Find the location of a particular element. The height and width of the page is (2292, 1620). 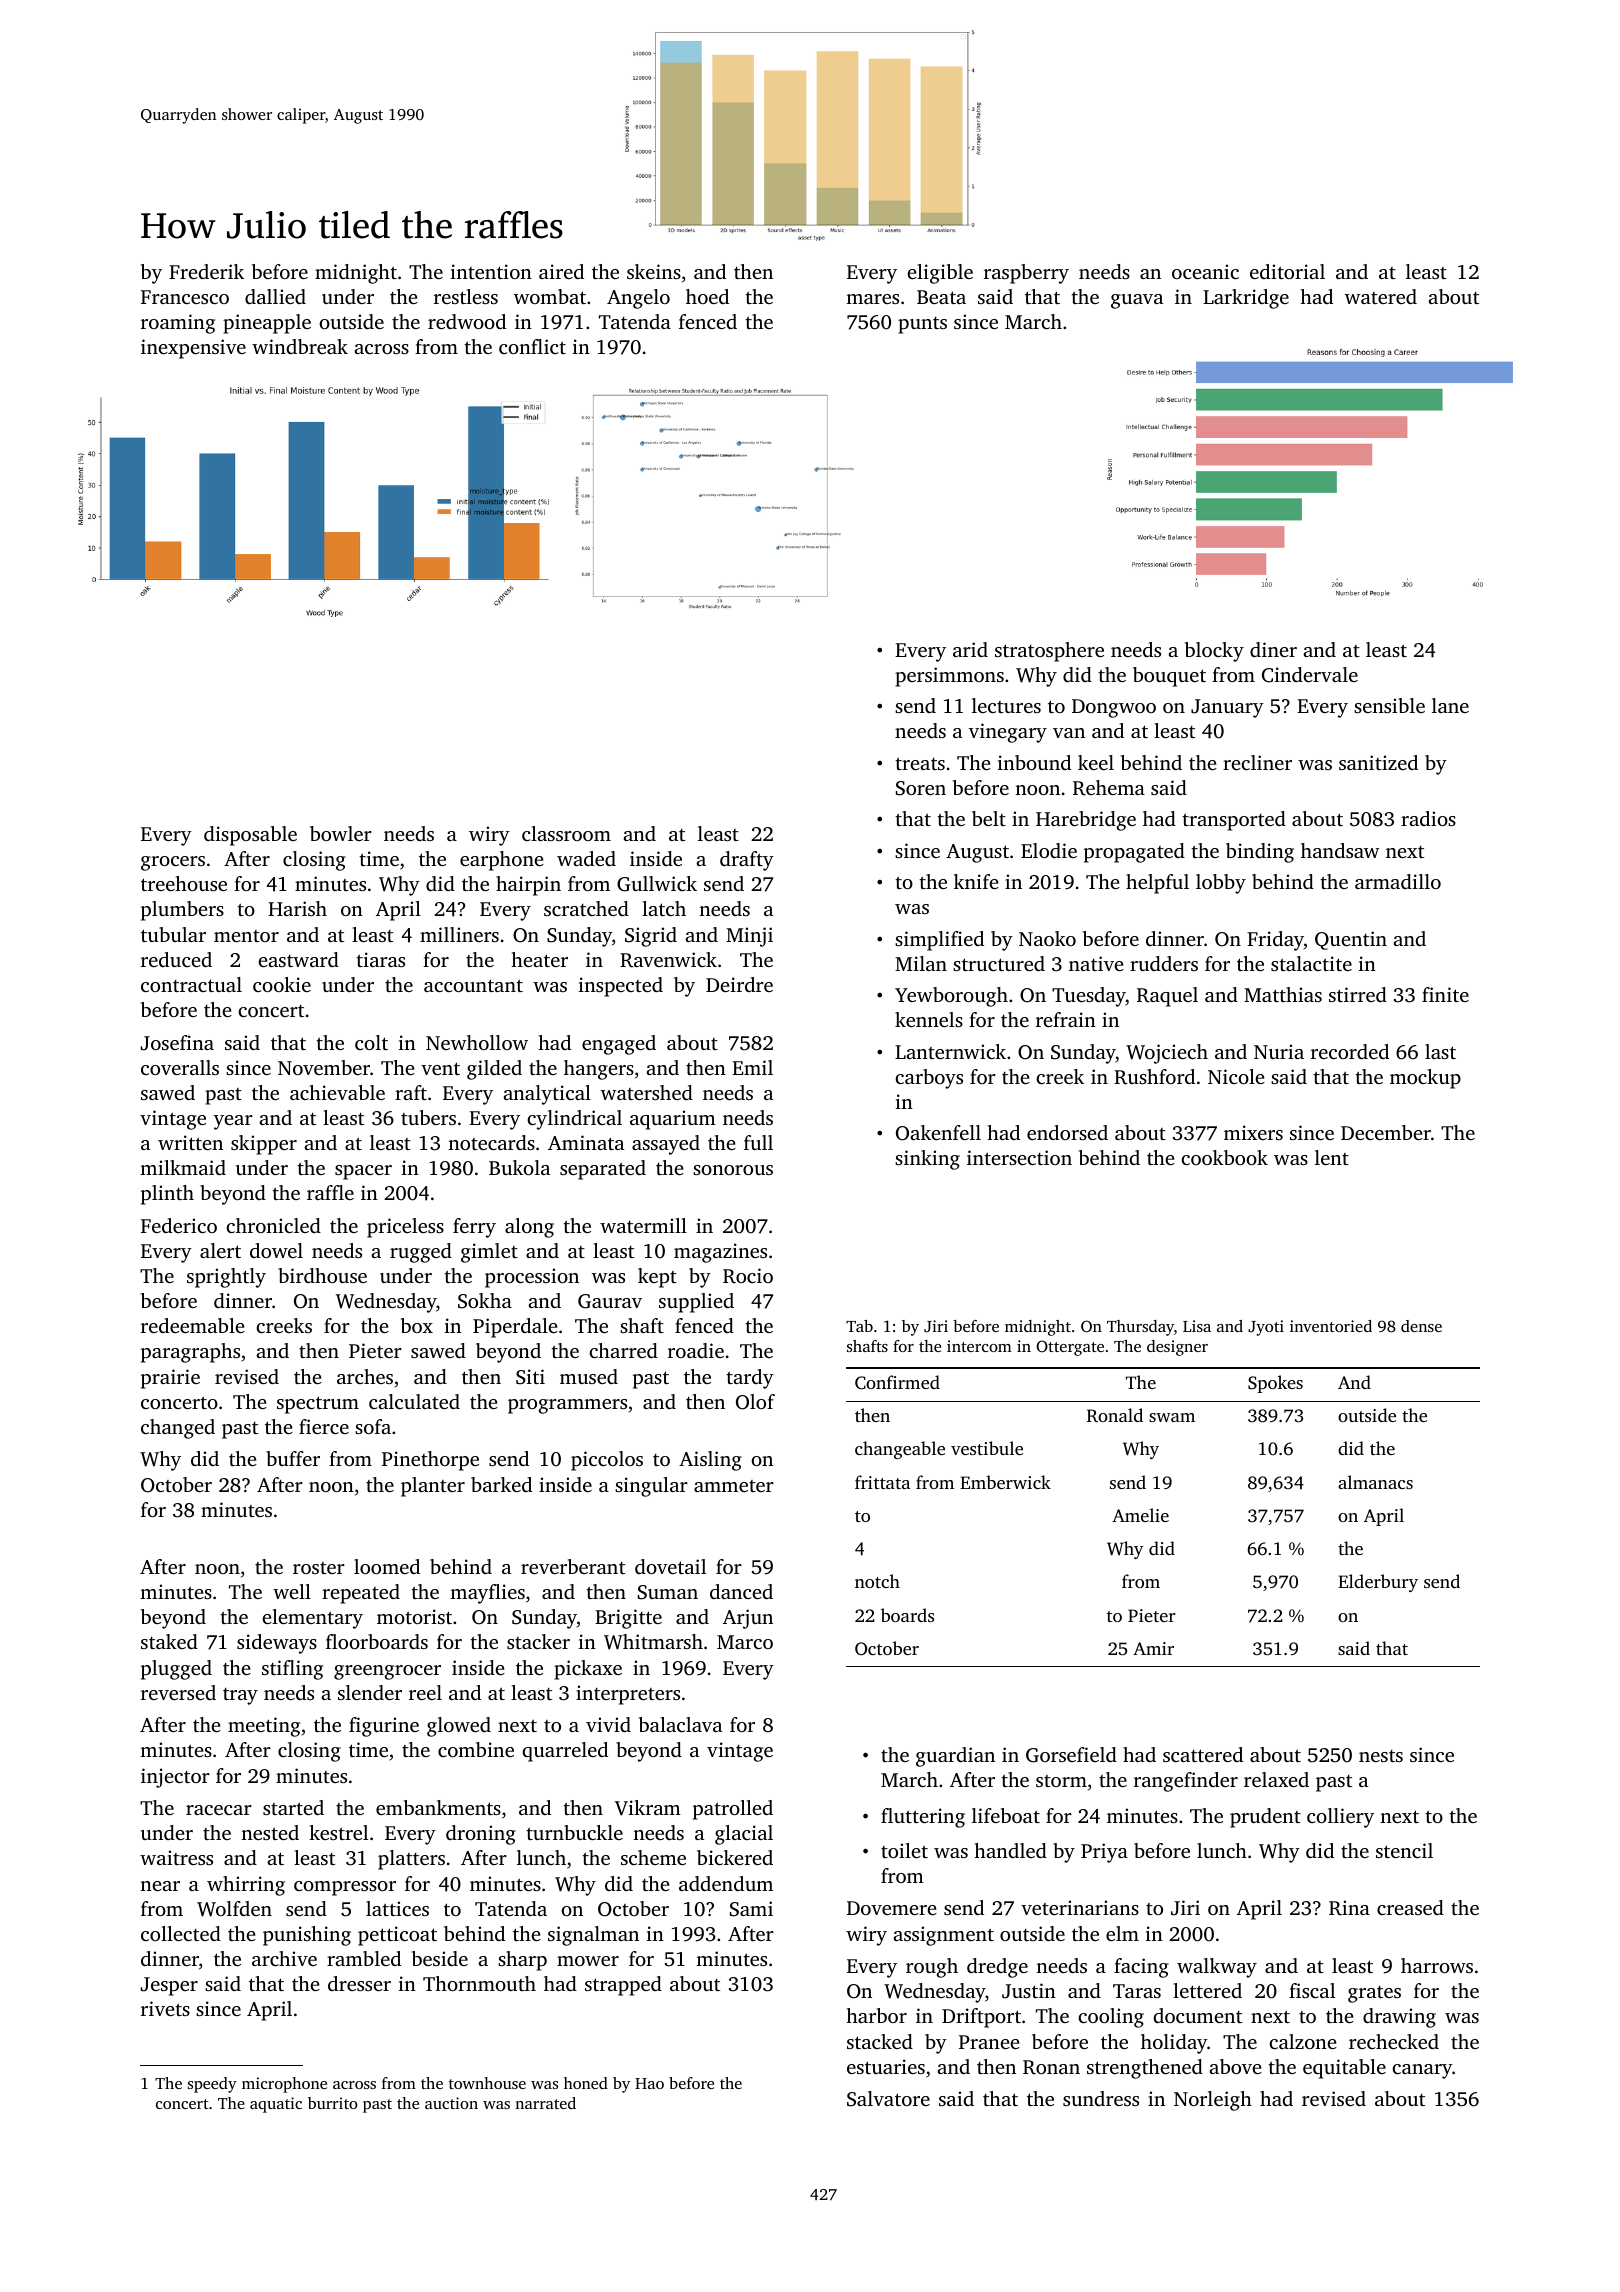

recliner is located at coordinates (1257, 762).
